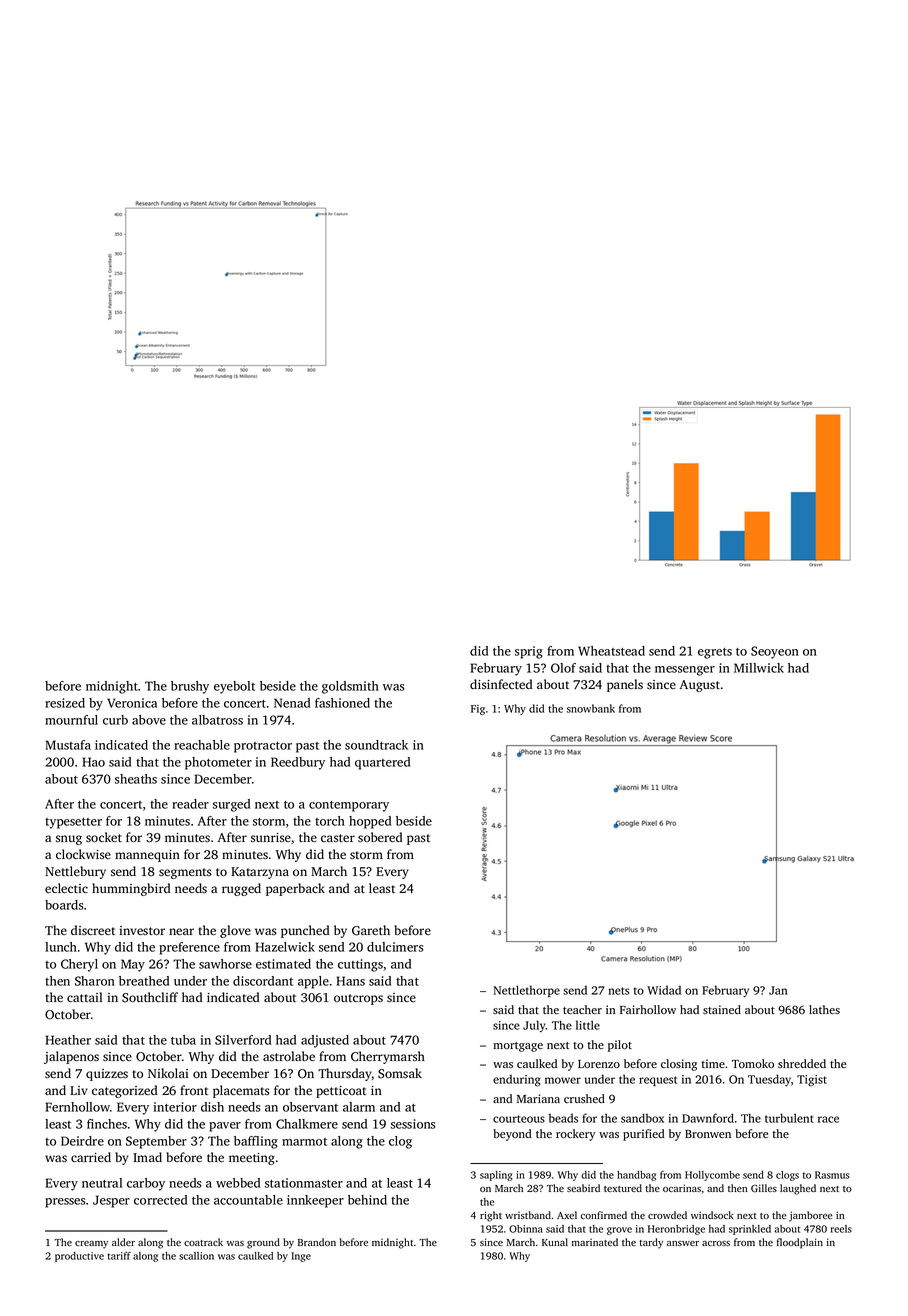 The image size is (908, 1316). I want to click on scallion, so click(196, 1256).
